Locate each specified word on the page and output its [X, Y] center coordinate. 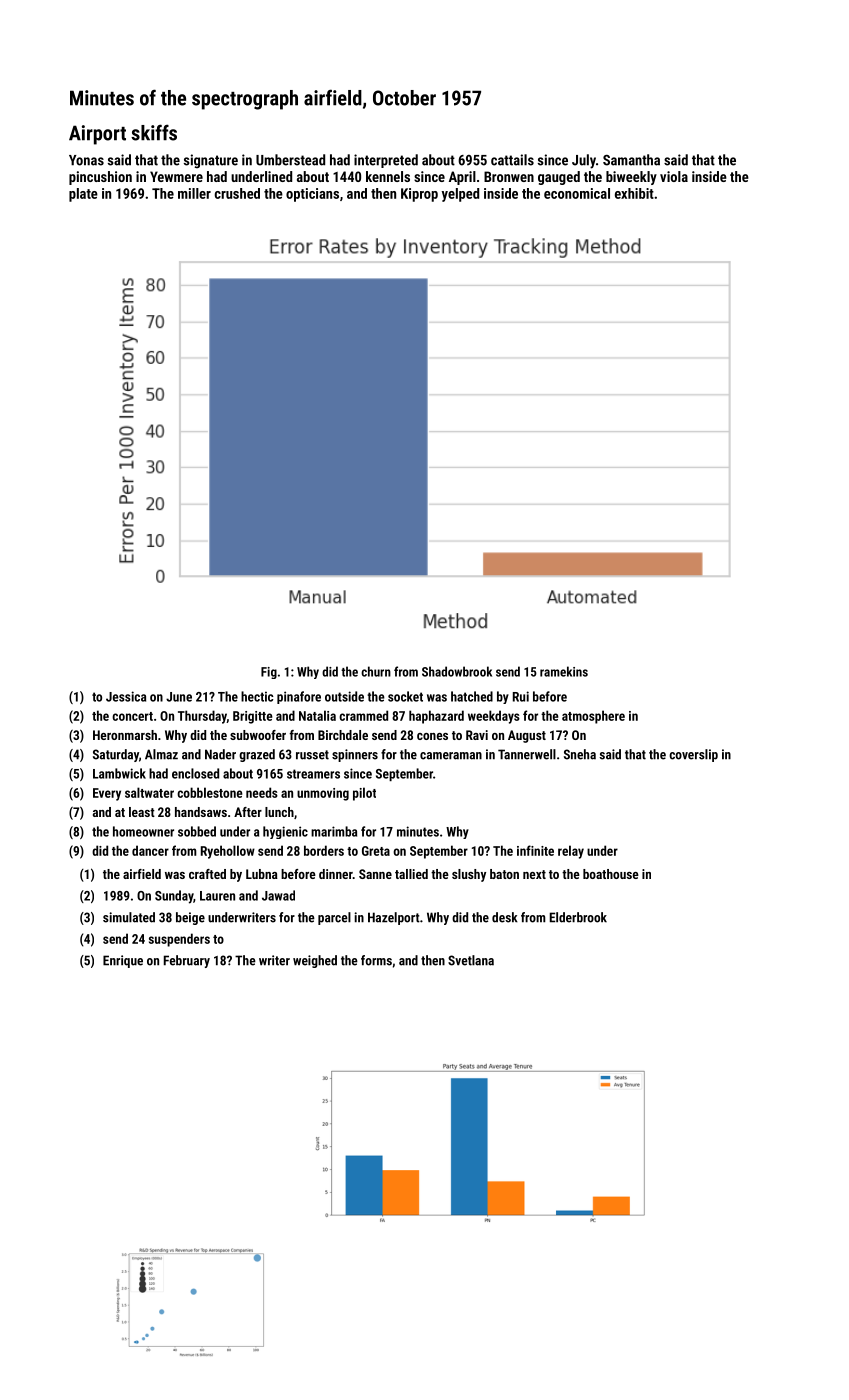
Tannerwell [527, 754]
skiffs [154, 132]
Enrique [123, 961]
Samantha [631, 160]
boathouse [611, 874]
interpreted [386, 161]
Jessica [126, 696]
